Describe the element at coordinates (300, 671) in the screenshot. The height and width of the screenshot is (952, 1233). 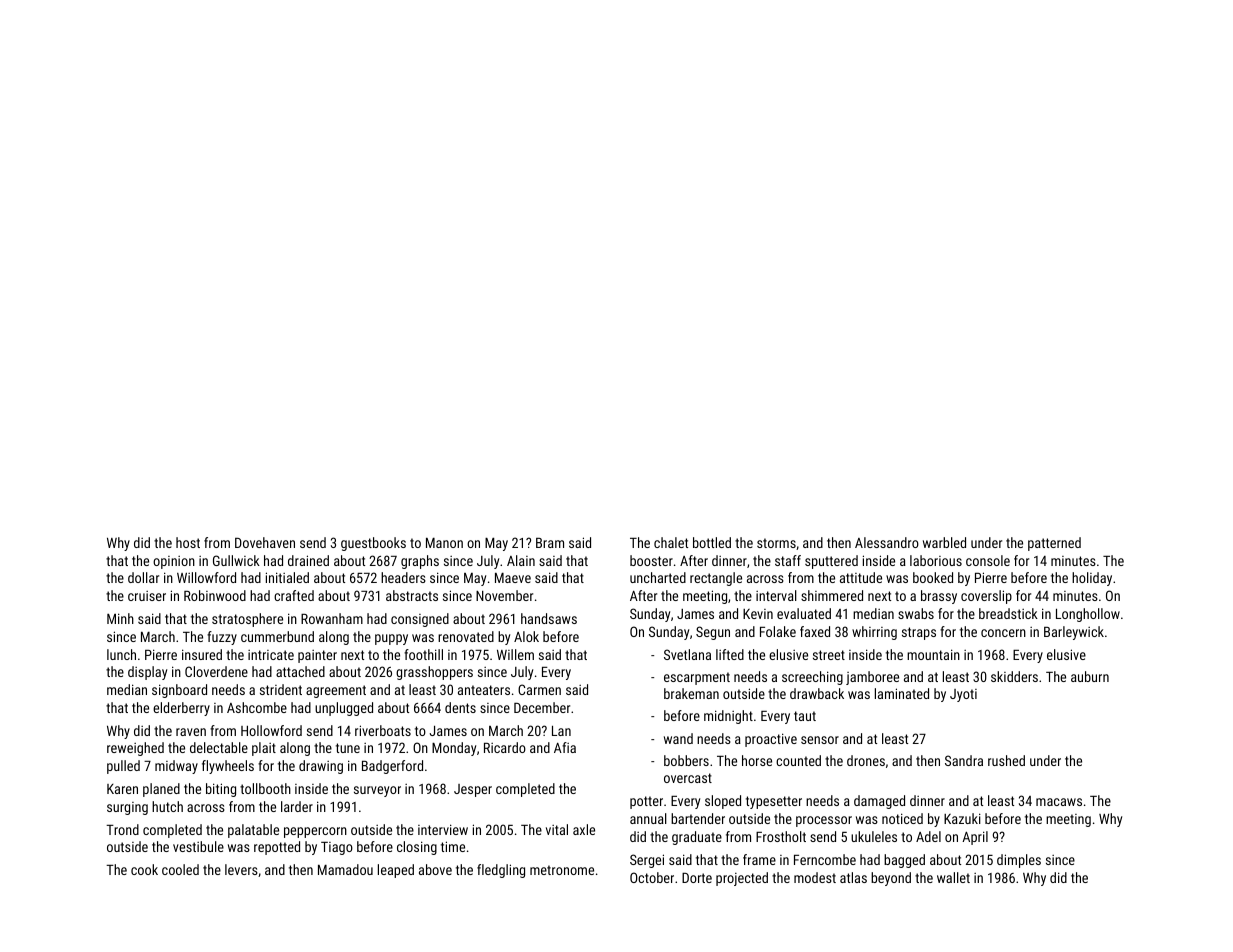
I see `attached` at that location.
